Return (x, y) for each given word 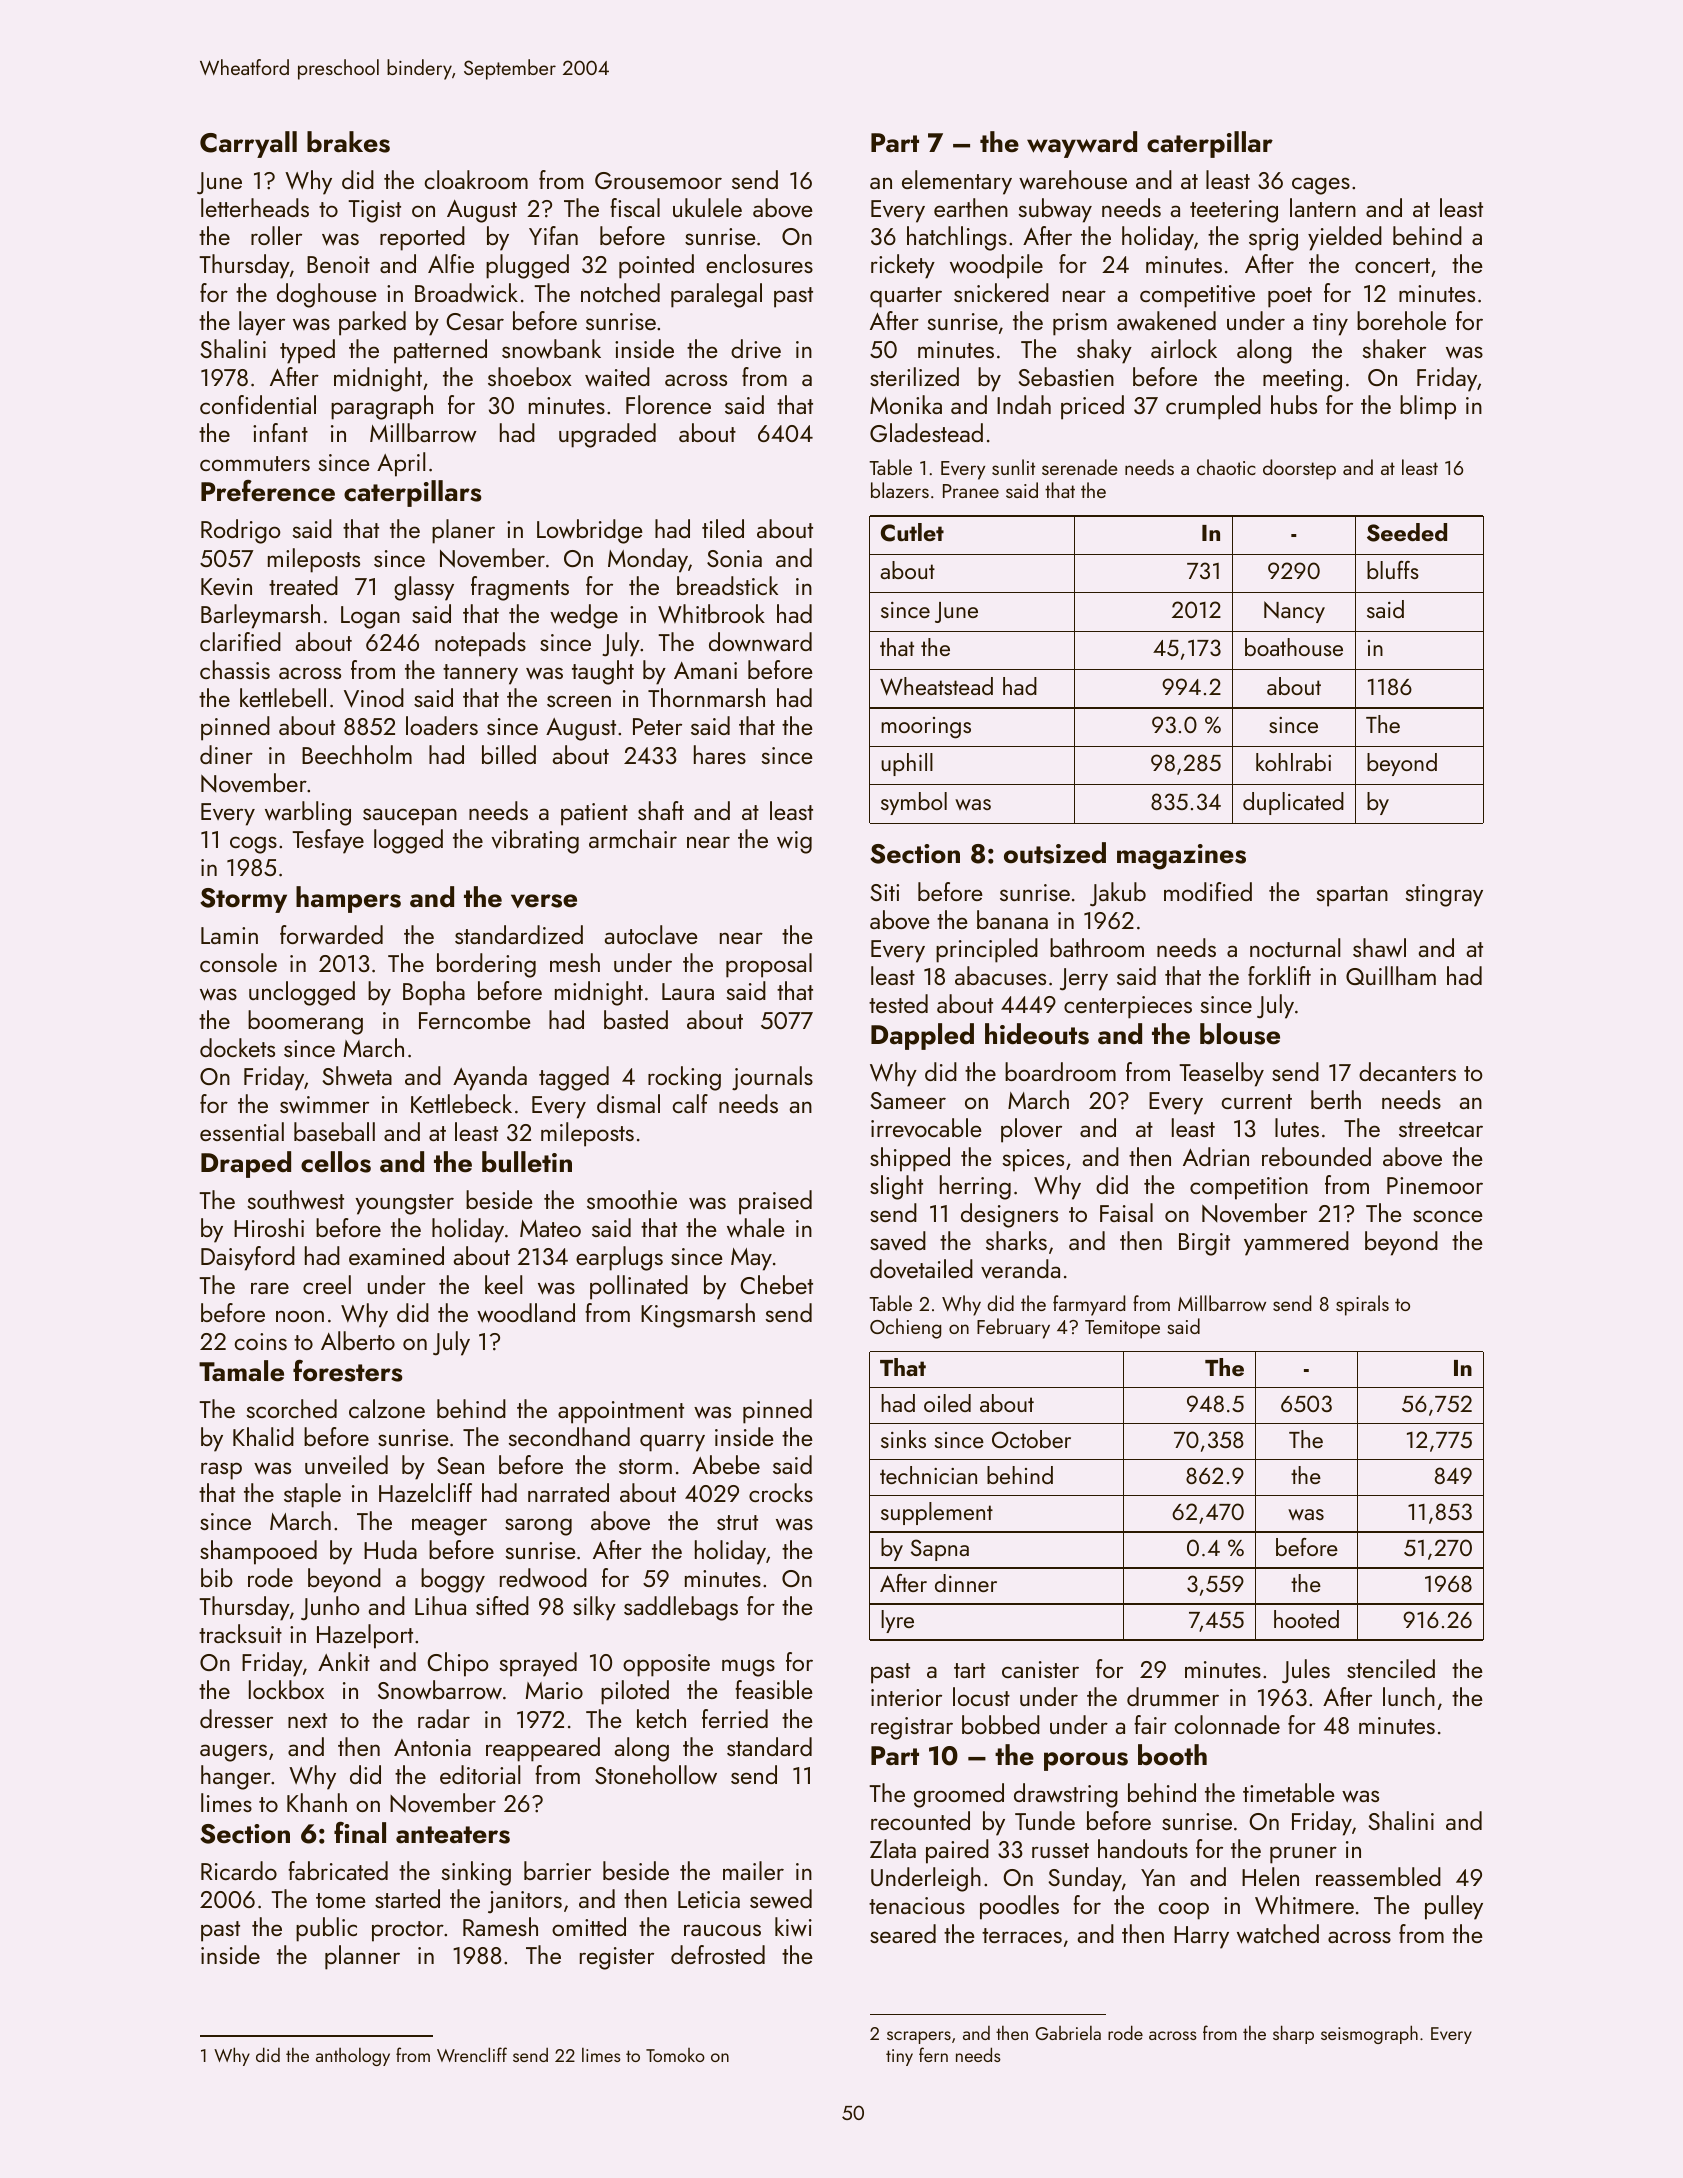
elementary (957, 182)
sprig (1273, 239)
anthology (353, 2057)
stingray (1444, 895)
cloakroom (476, 179)
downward (760, 642)
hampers (348, 899)
